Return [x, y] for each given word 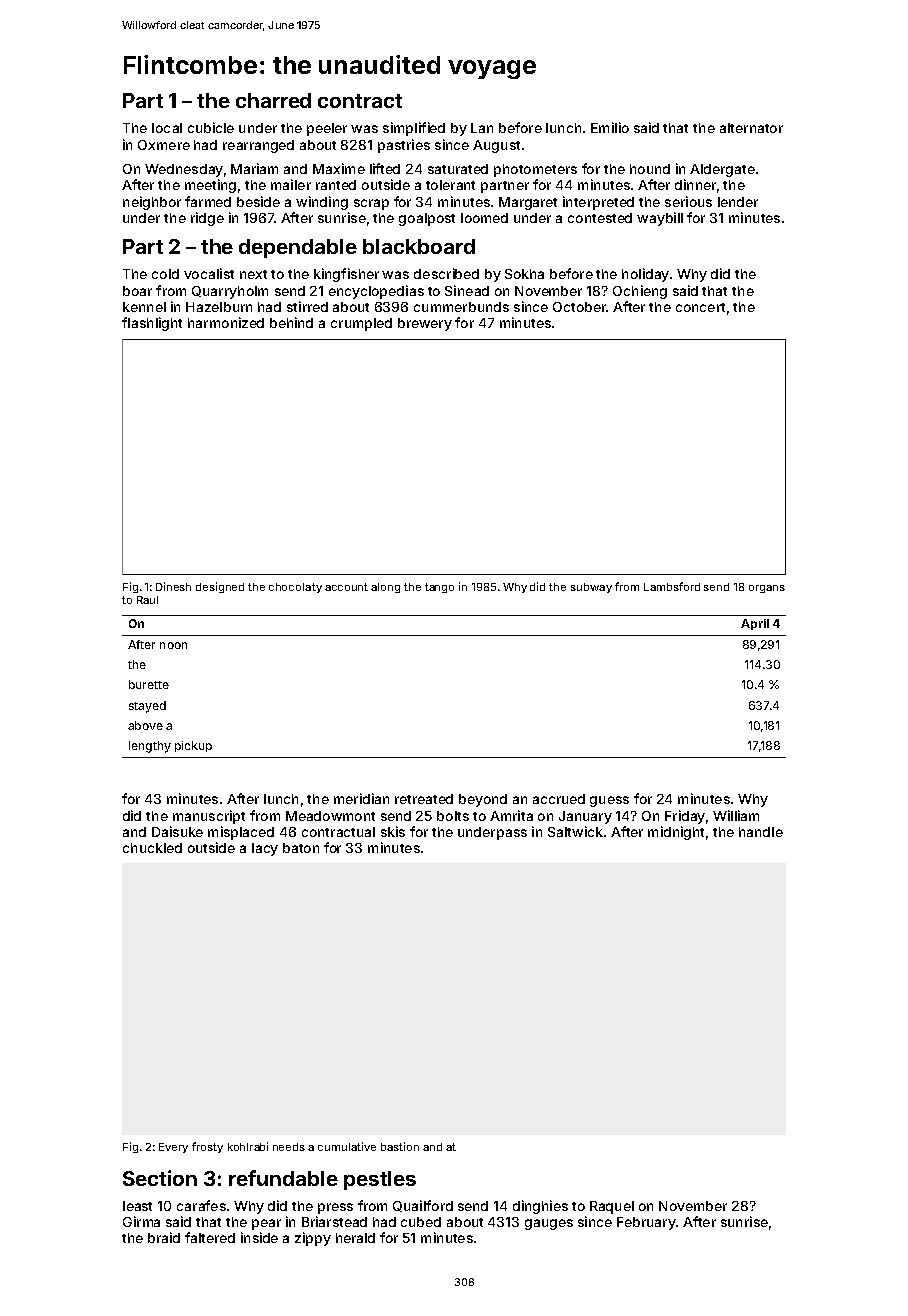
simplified [414, 129]
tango [439, 588]
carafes [201, 1205]
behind [291, 322]
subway [591, 588]
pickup [193, 746]
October [579, 307]
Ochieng [640, 292]
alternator [751, 128]
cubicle [211, 127]
